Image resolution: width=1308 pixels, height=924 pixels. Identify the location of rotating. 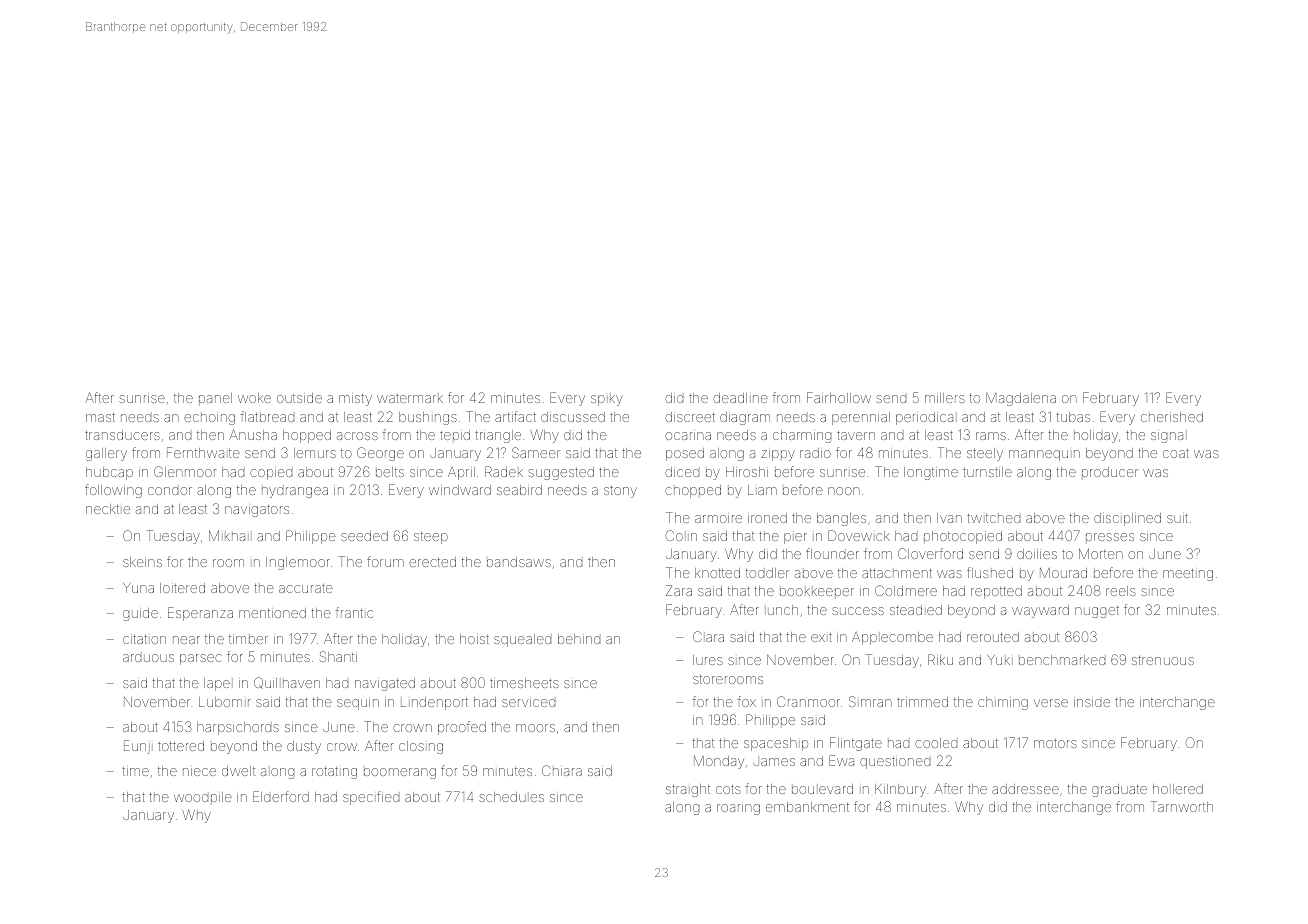
(334, 773).
